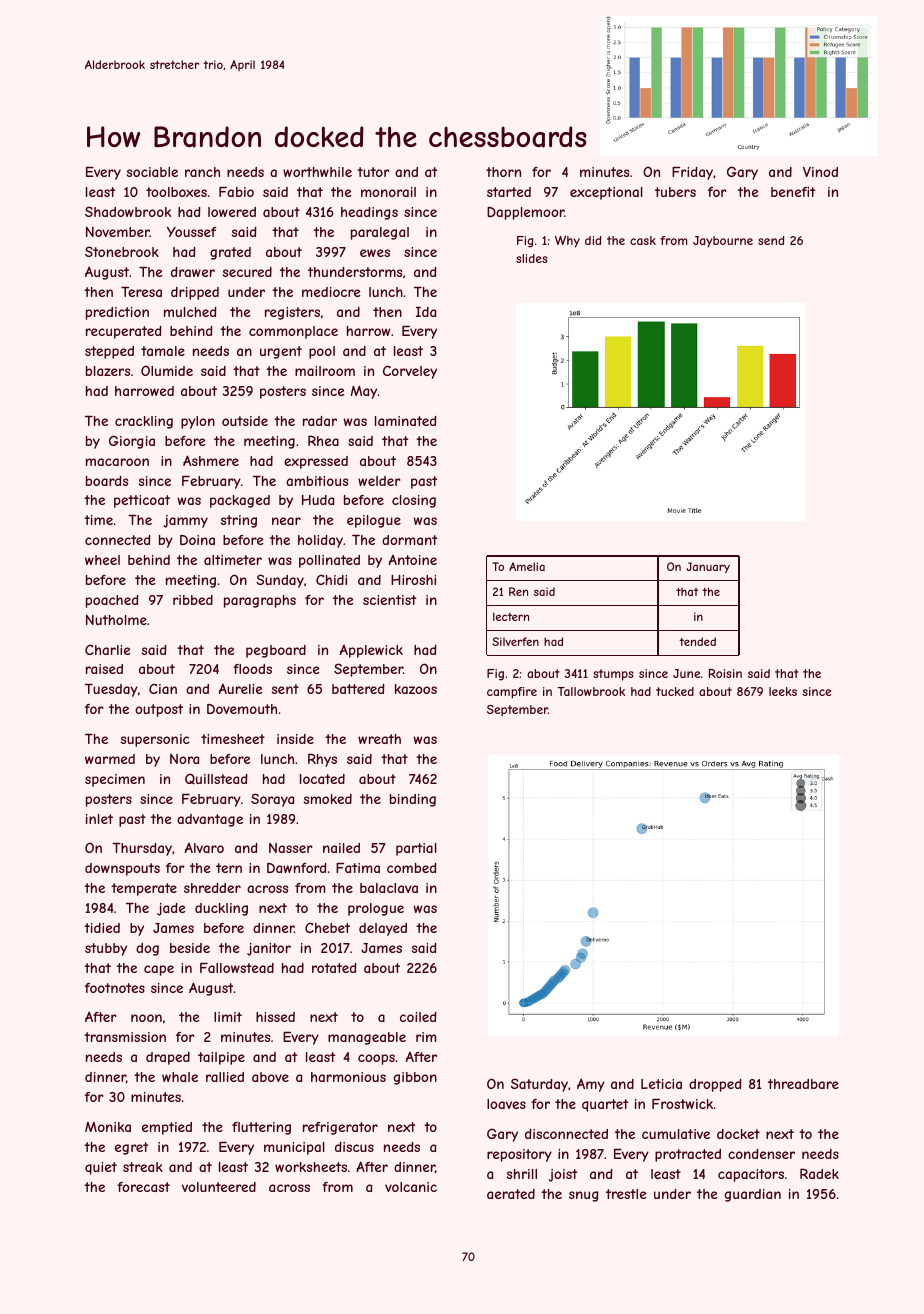  What do you see at coordinates (236, 191) in the image?
I see `Fabio` at bounding box center [236, 191].
